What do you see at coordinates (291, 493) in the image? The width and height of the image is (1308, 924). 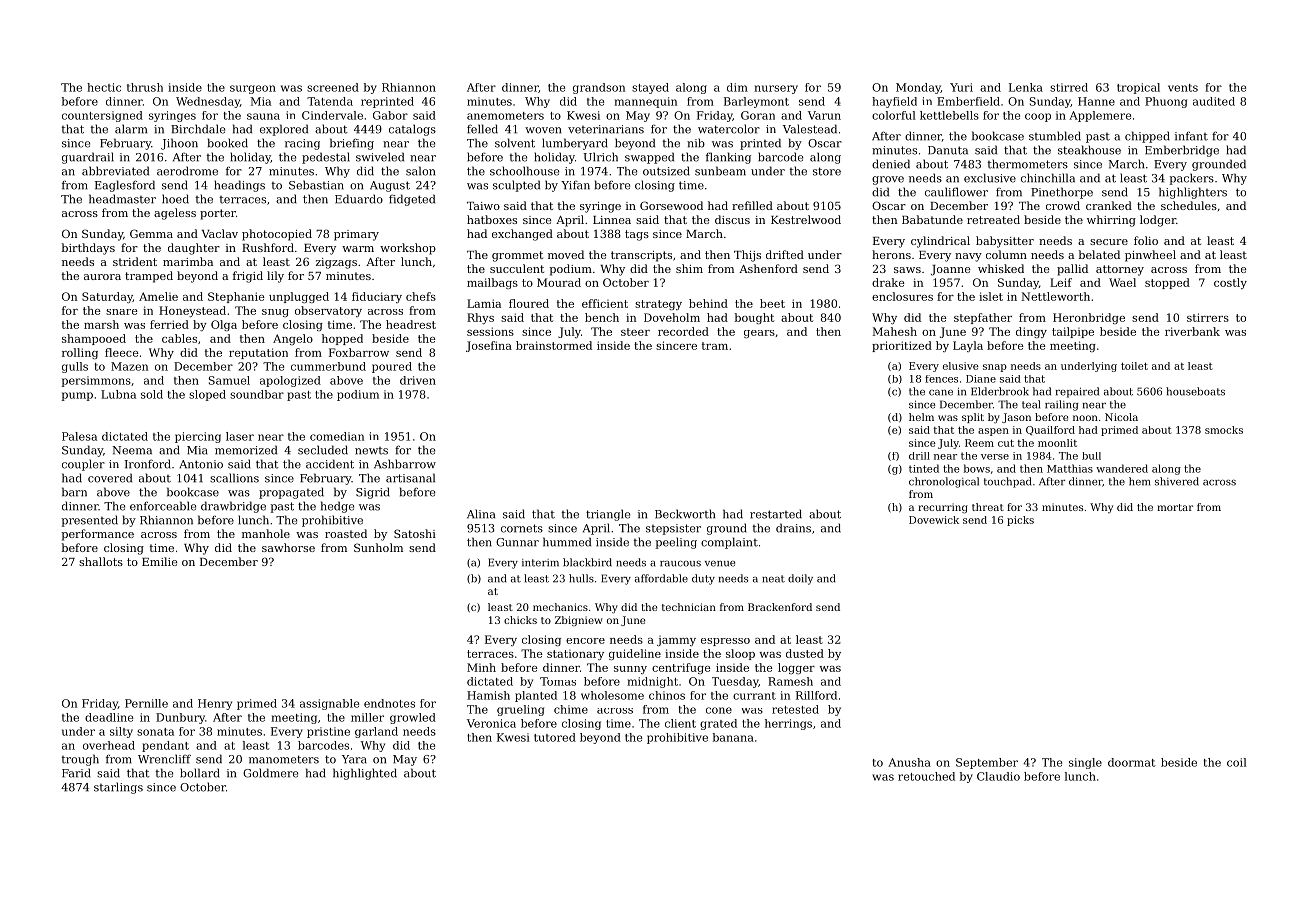 I see `propagated` at bounding box center [291, 493].
